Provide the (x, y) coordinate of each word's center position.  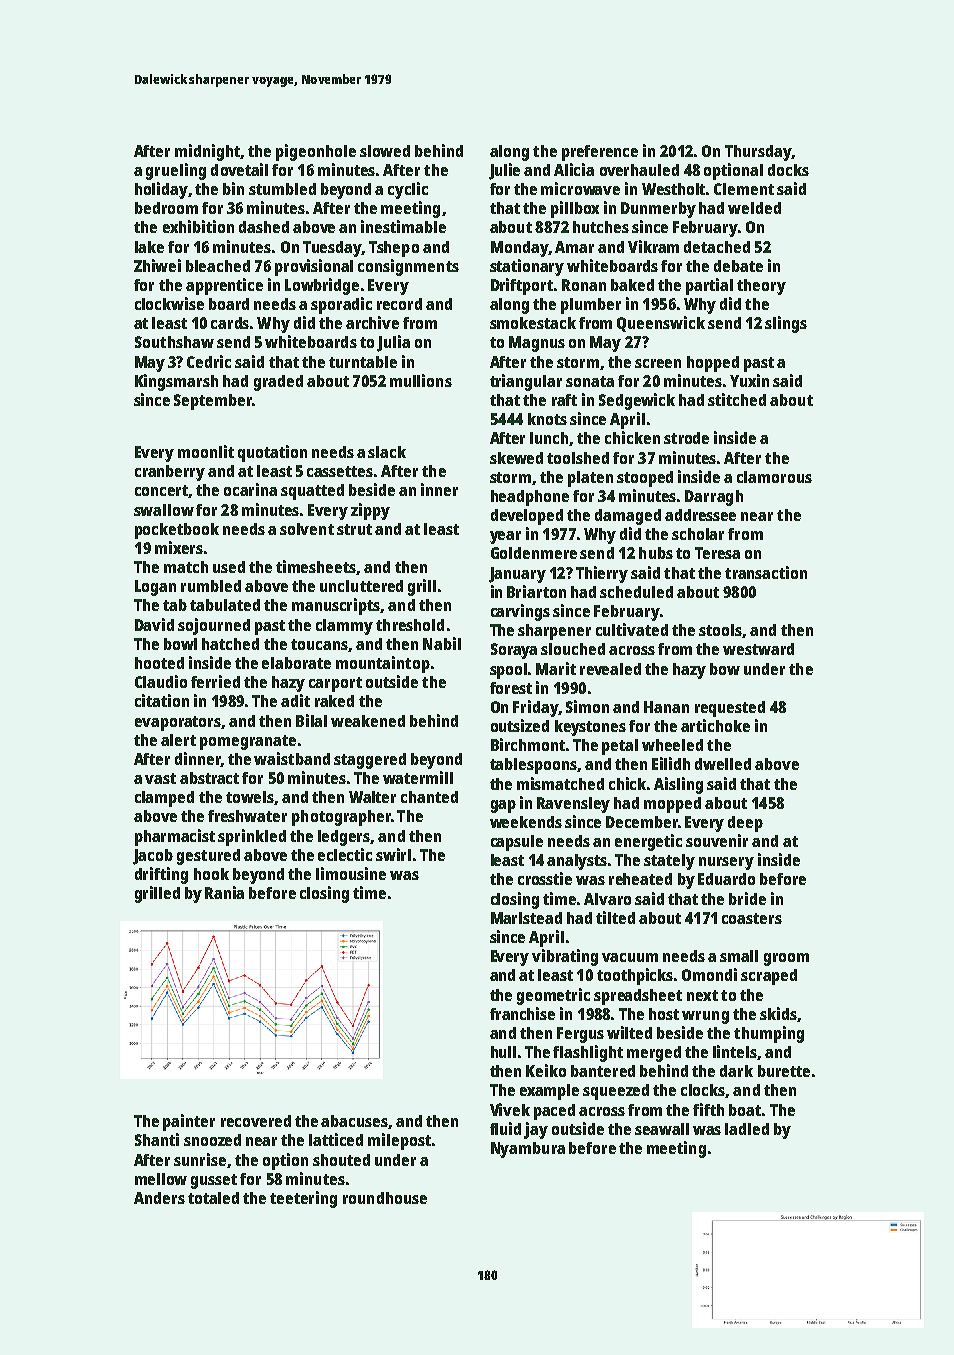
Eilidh (671, 763)
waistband (292, 758)
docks (788, 170)
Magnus (537, 344)
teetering (303, 1199)
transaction (766, 572)
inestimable (403, 226)
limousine (351, 873)
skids (778, 1013)
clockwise (169, 303)
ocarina (250, 489)
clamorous (774, 477)
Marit (556, 668)
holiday (161, 190)
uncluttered (361, 586)
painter (189, 1122)
